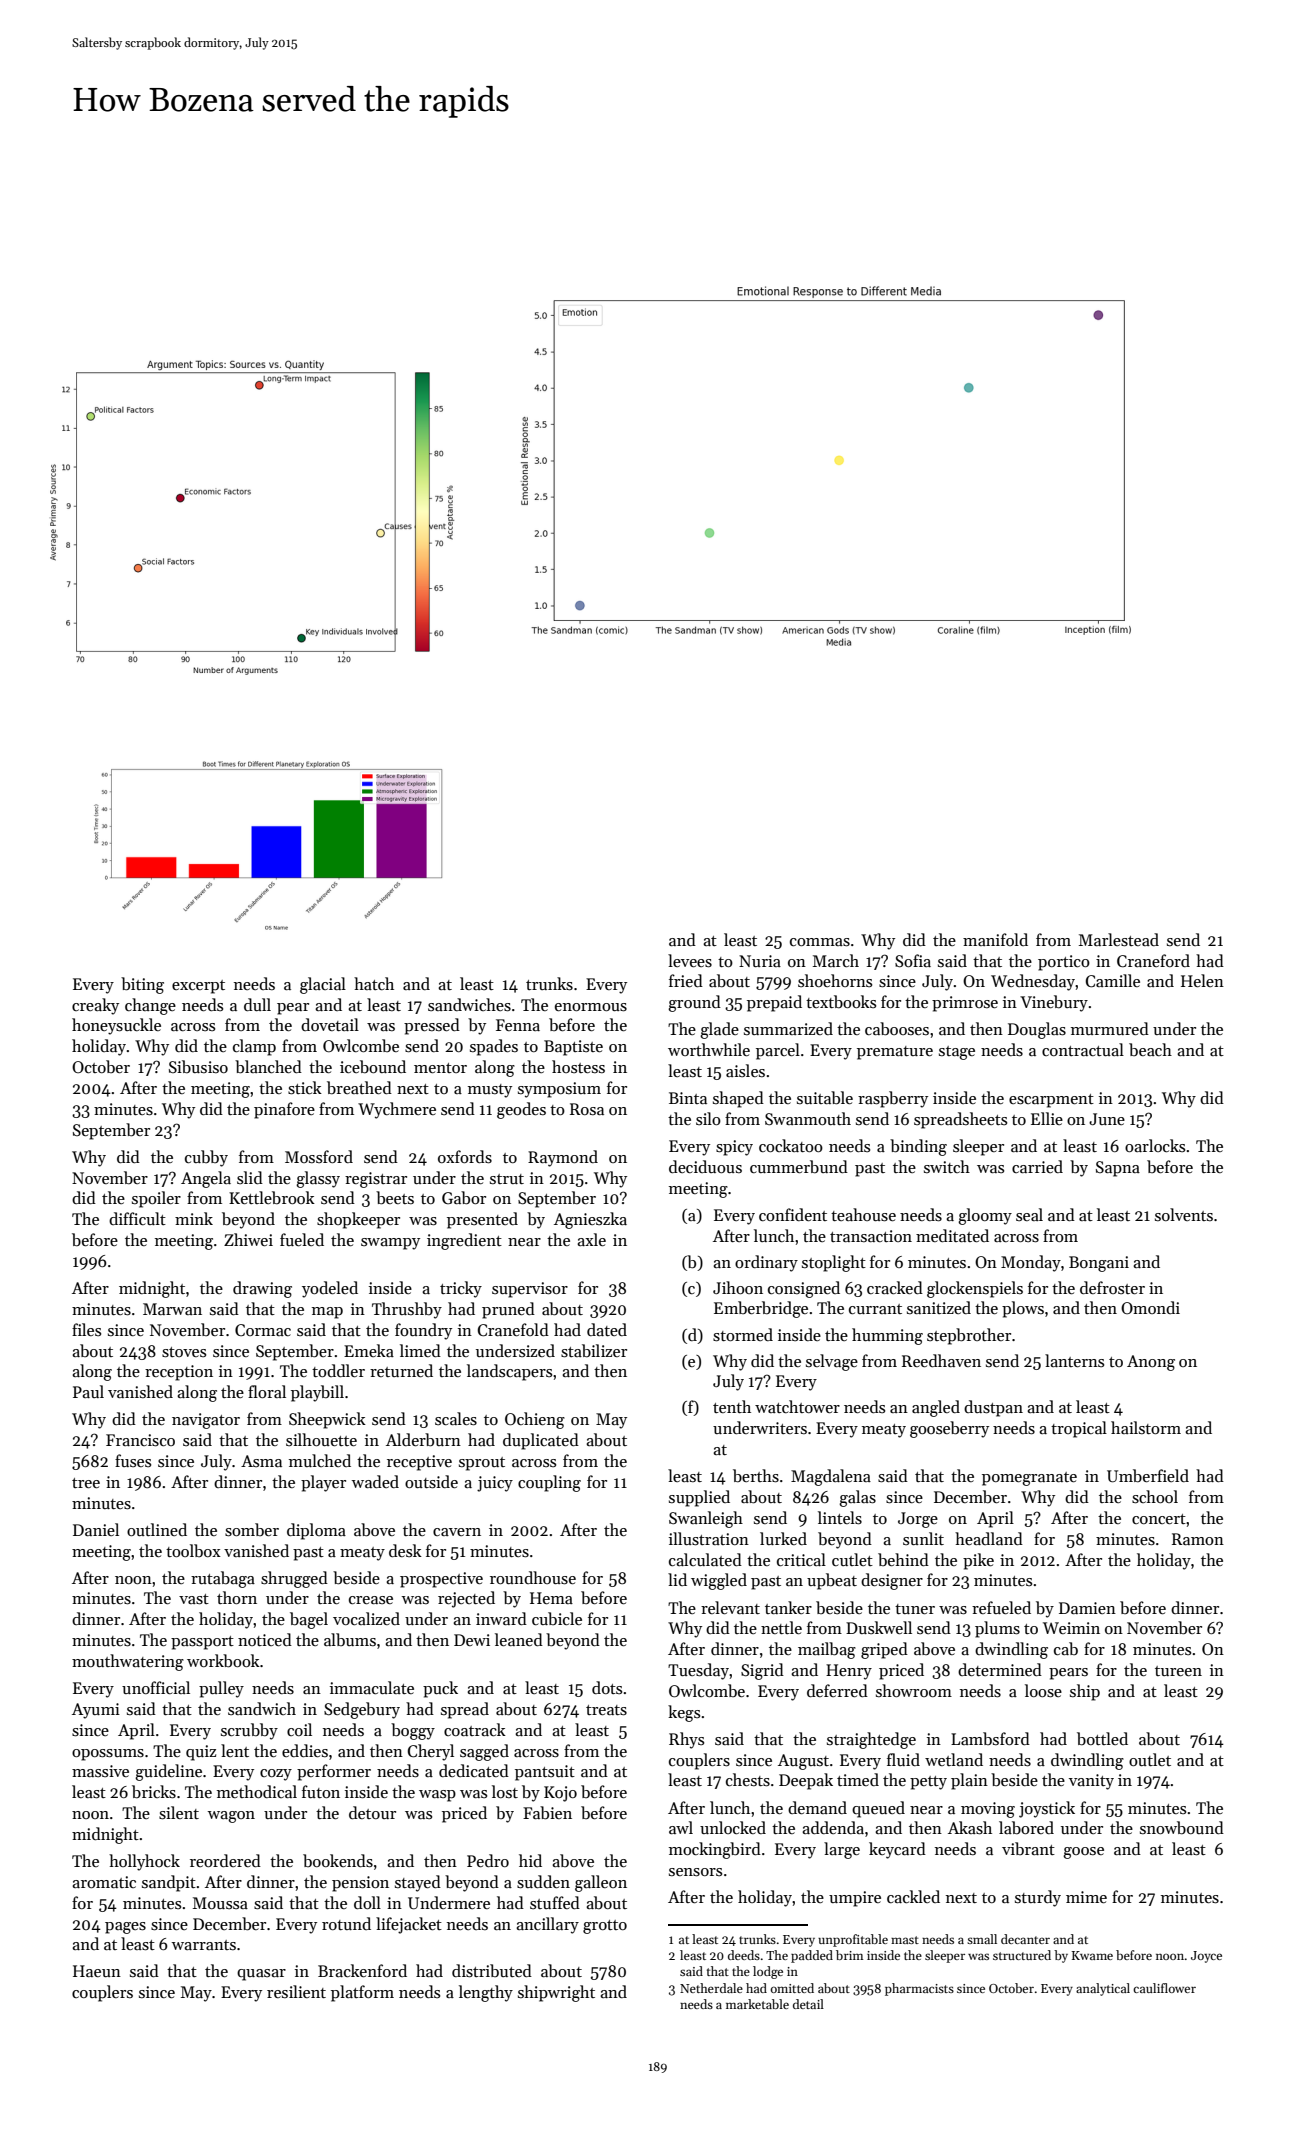 The width and height of the page is (1296, 2134). What do you see at coordinates (690, 961) in the page?
I see `levees` at bounding box center [690, 961].
